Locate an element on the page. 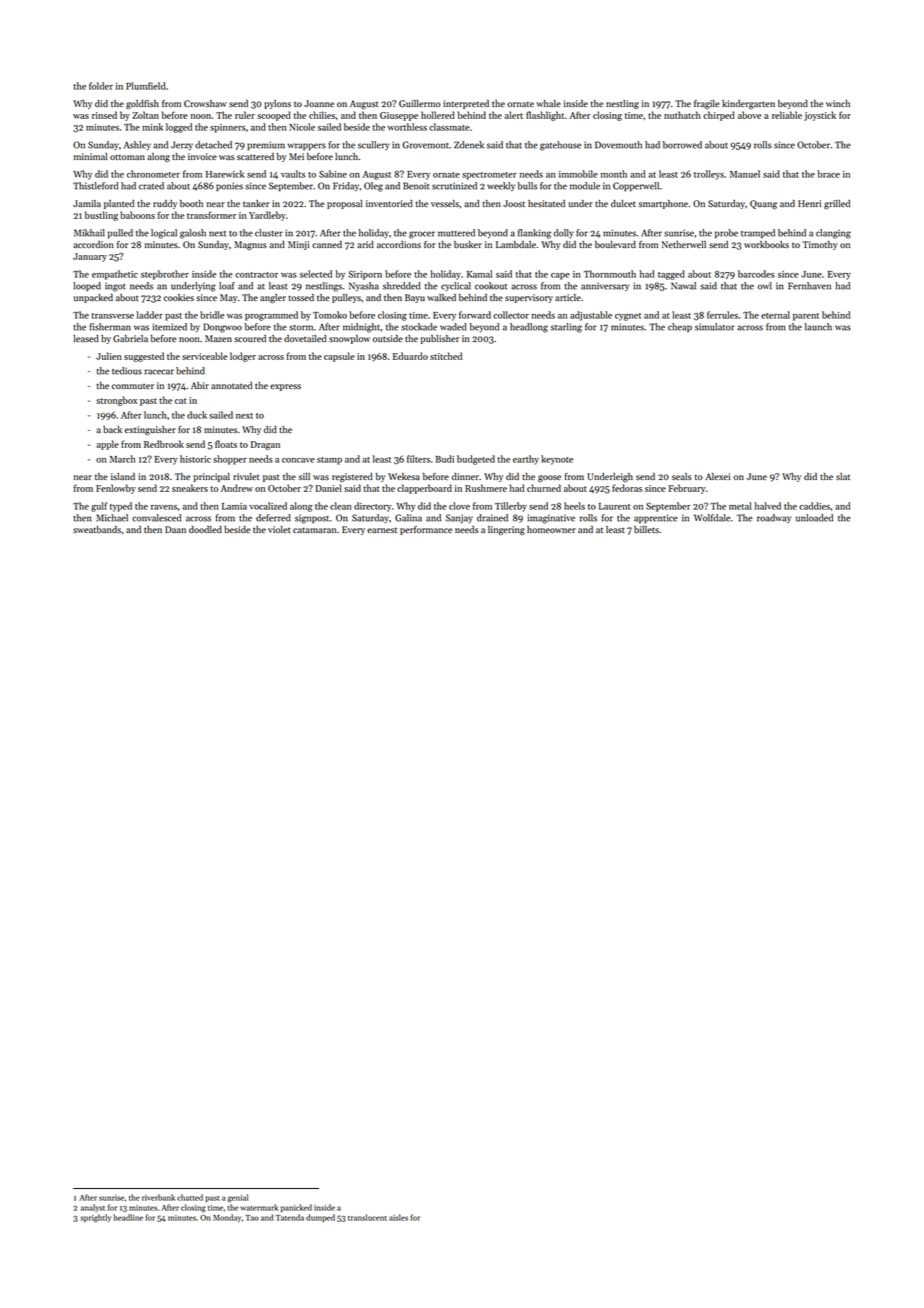 This page has width=924, height=1308. sweatbands is located at coordinates (97, 529).
